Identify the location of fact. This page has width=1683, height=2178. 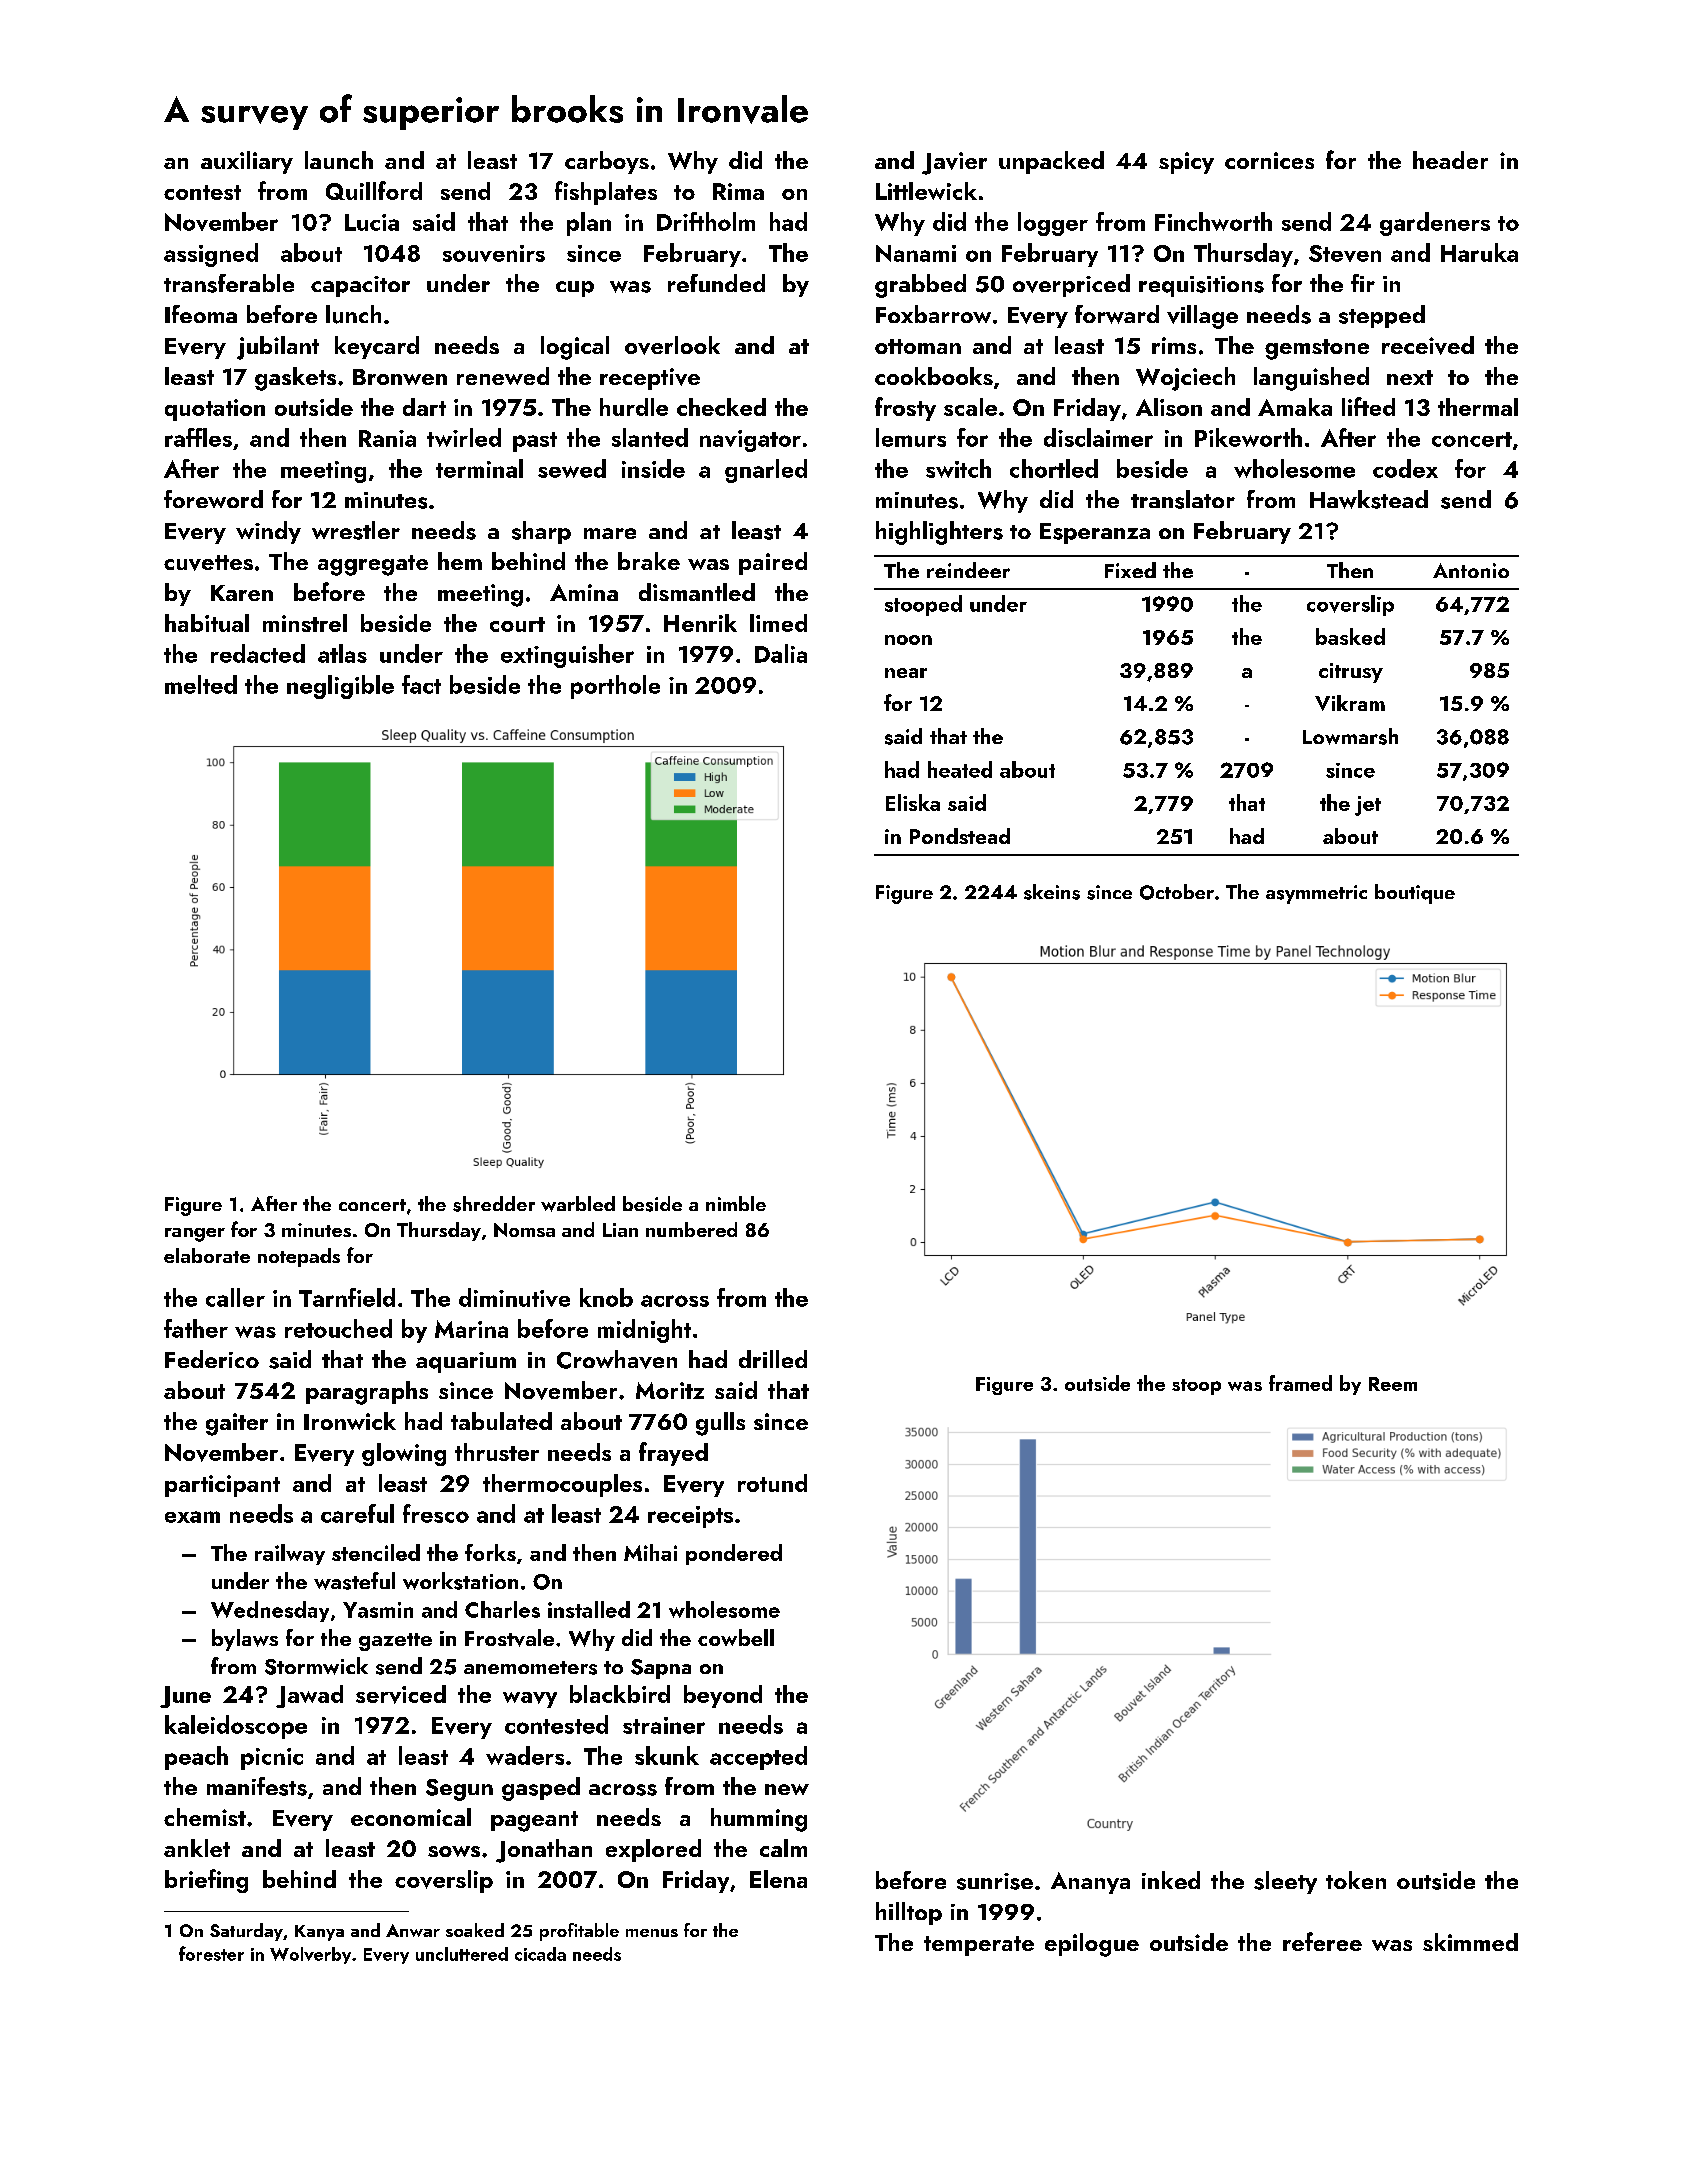
(421, 684).
